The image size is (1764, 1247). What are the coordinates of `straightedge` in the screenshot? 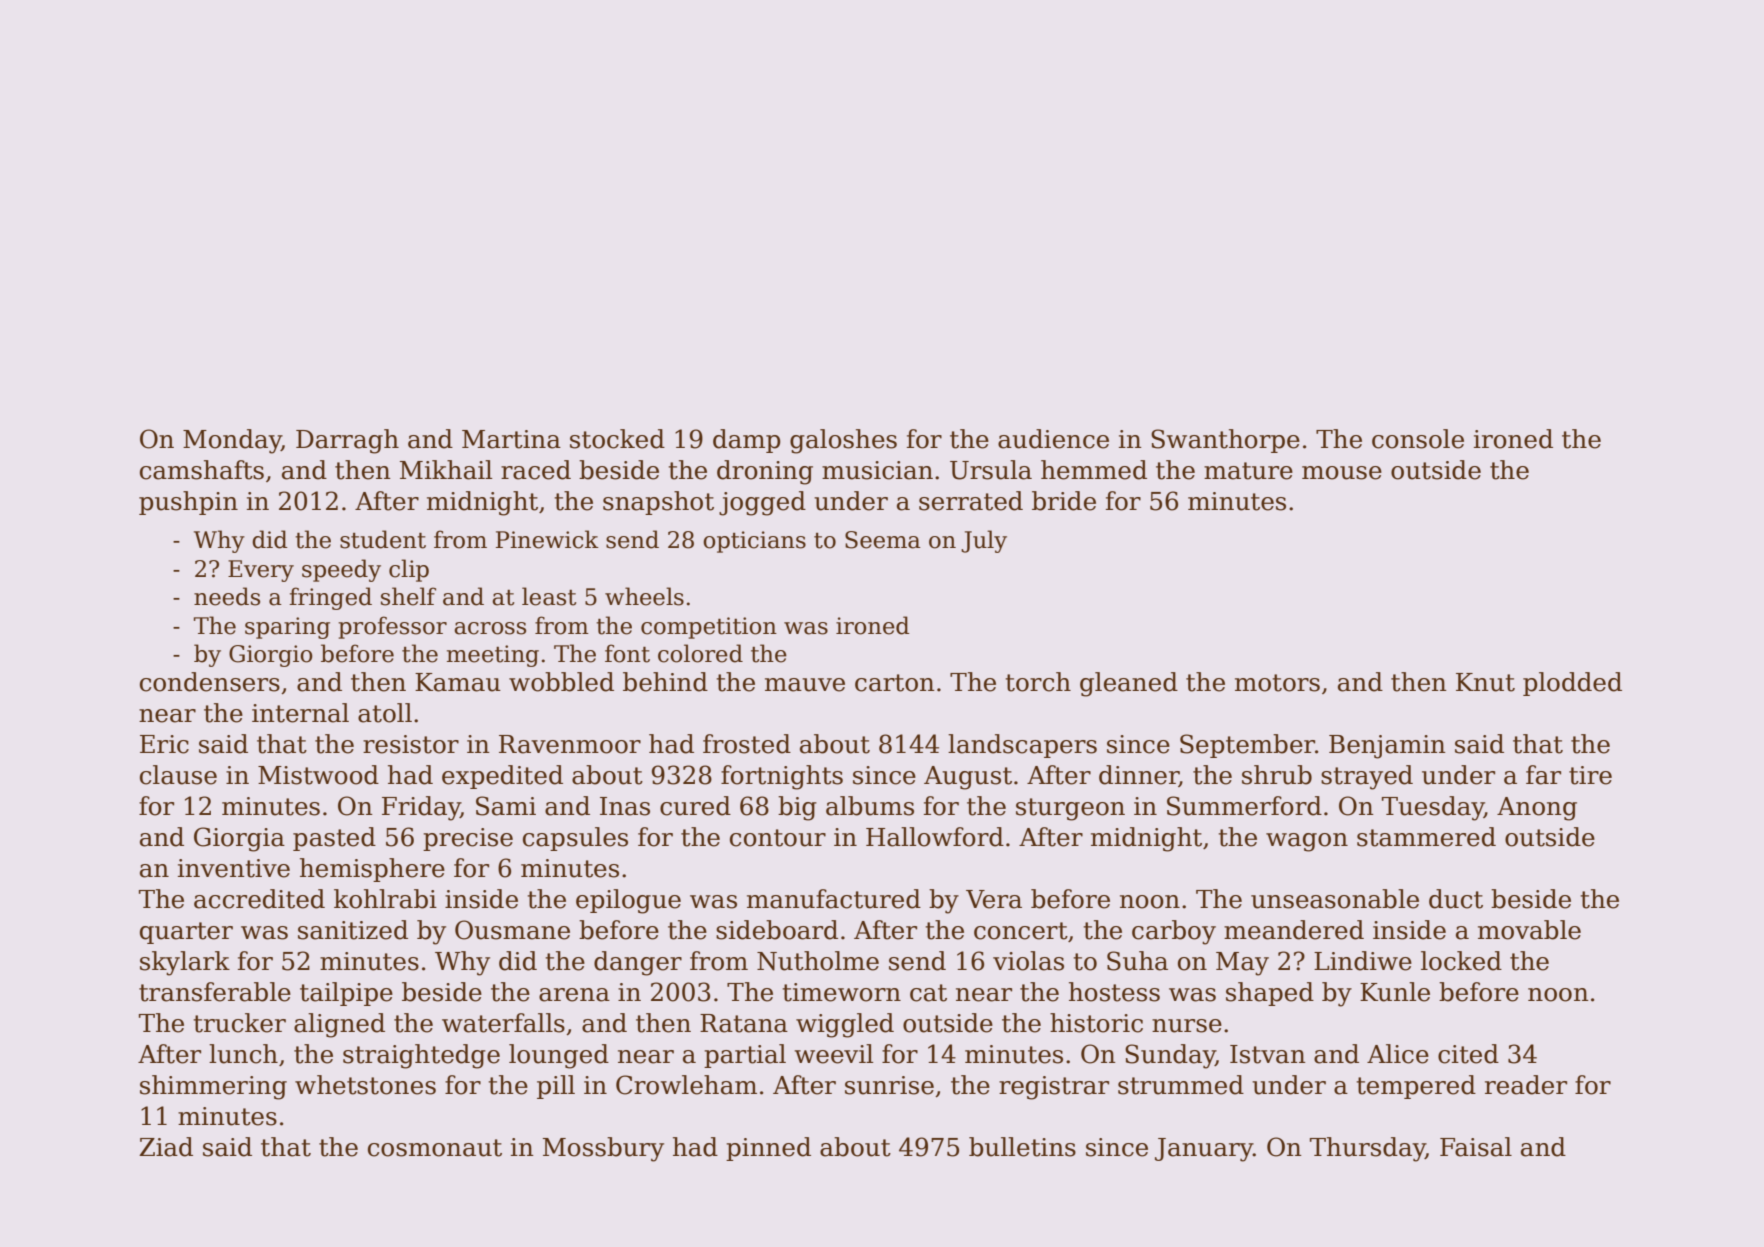 It's located at (421, 1056).
